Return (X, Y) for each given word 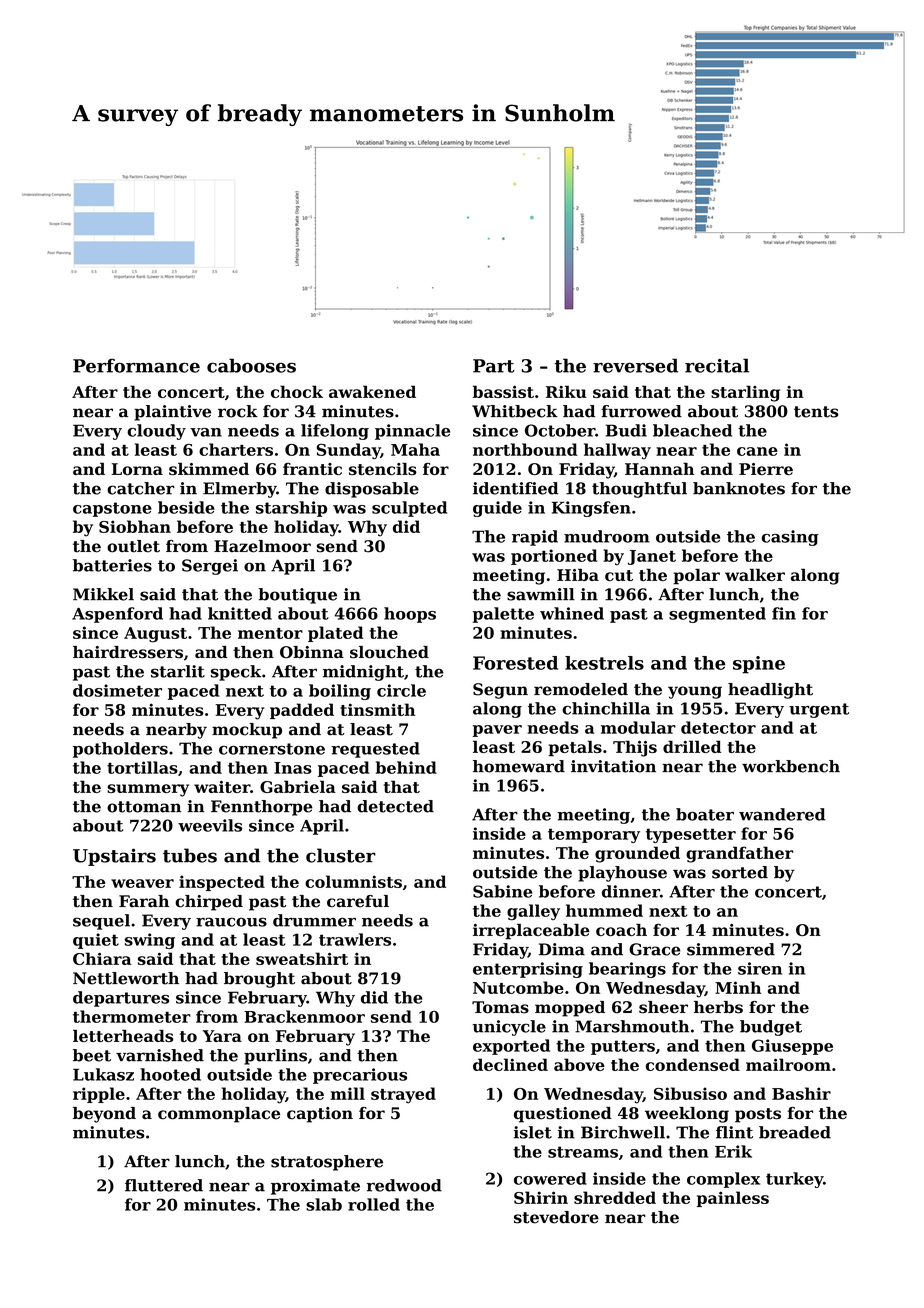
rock (238, 411)
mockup (247, 731)
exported (511, 1047)
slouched (389, 652)
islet (533, 1132)
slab (324, 1204)
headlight (770, 691)
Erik (733, 1151)
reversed (635, 365)
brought (259, 980)
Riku (566, 391)
